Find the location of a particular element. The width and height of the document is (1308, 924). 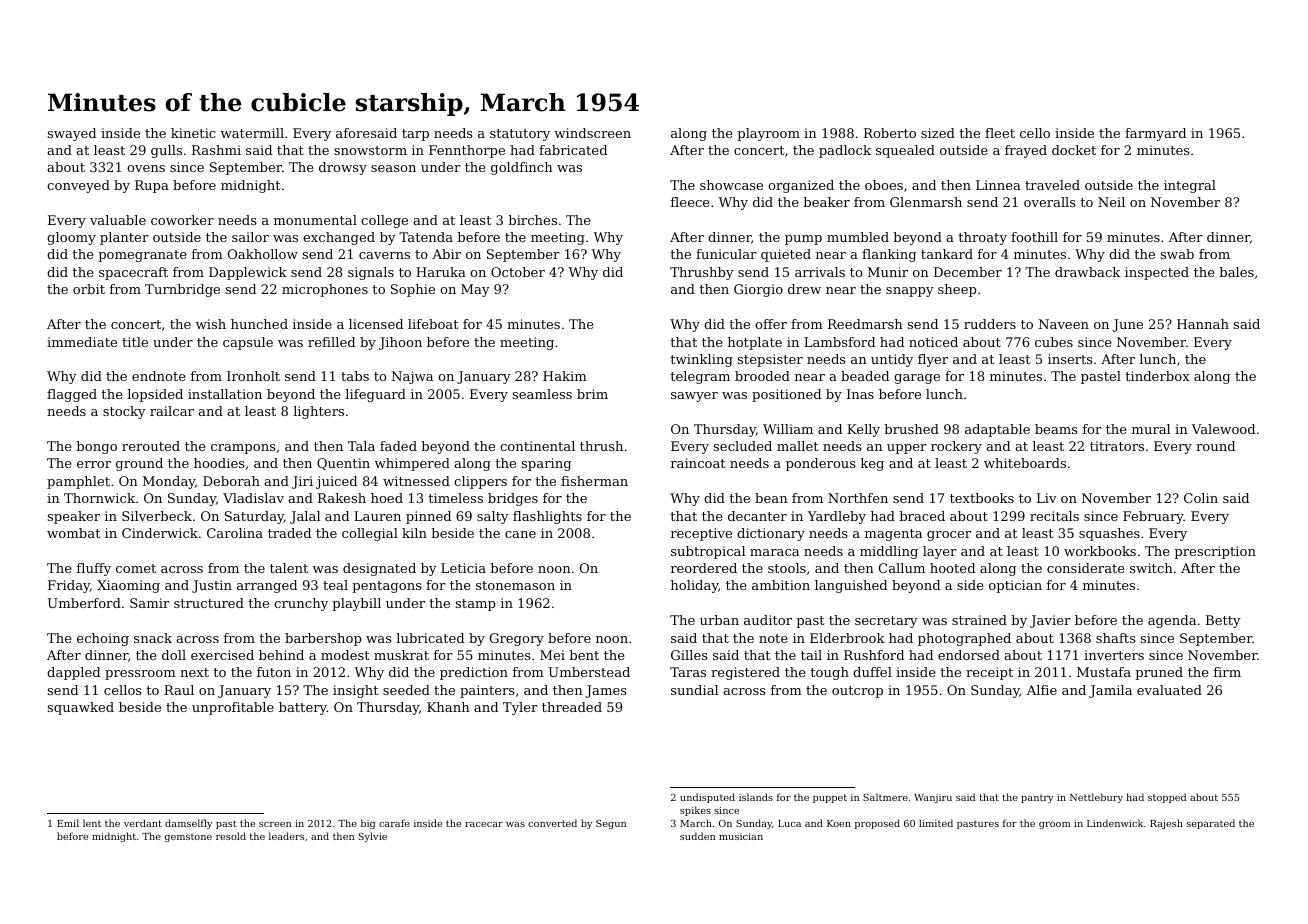

optician is located at coordinates (1015, 586).
